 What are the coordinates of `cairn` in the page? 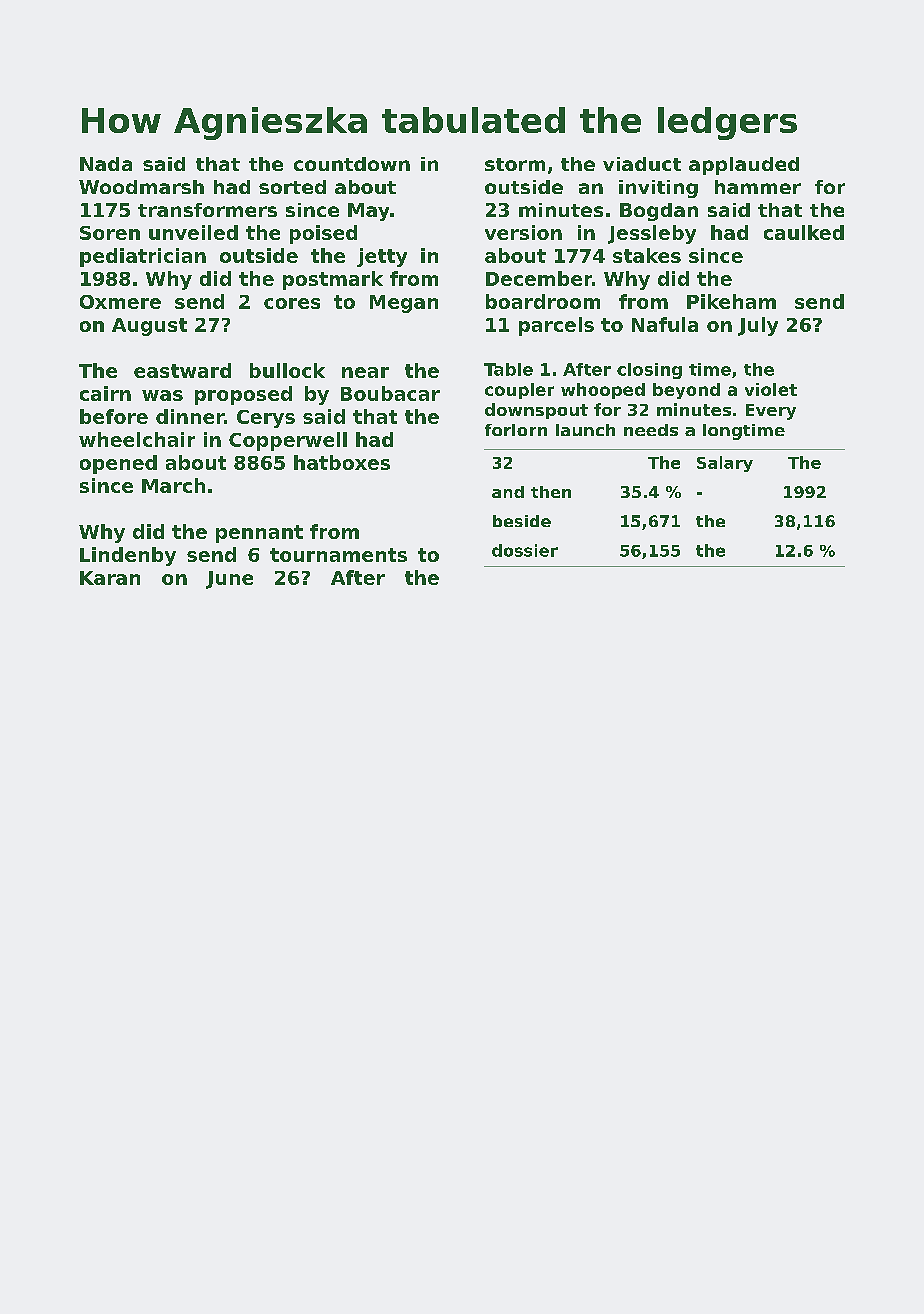 It's located at (105, 393).
